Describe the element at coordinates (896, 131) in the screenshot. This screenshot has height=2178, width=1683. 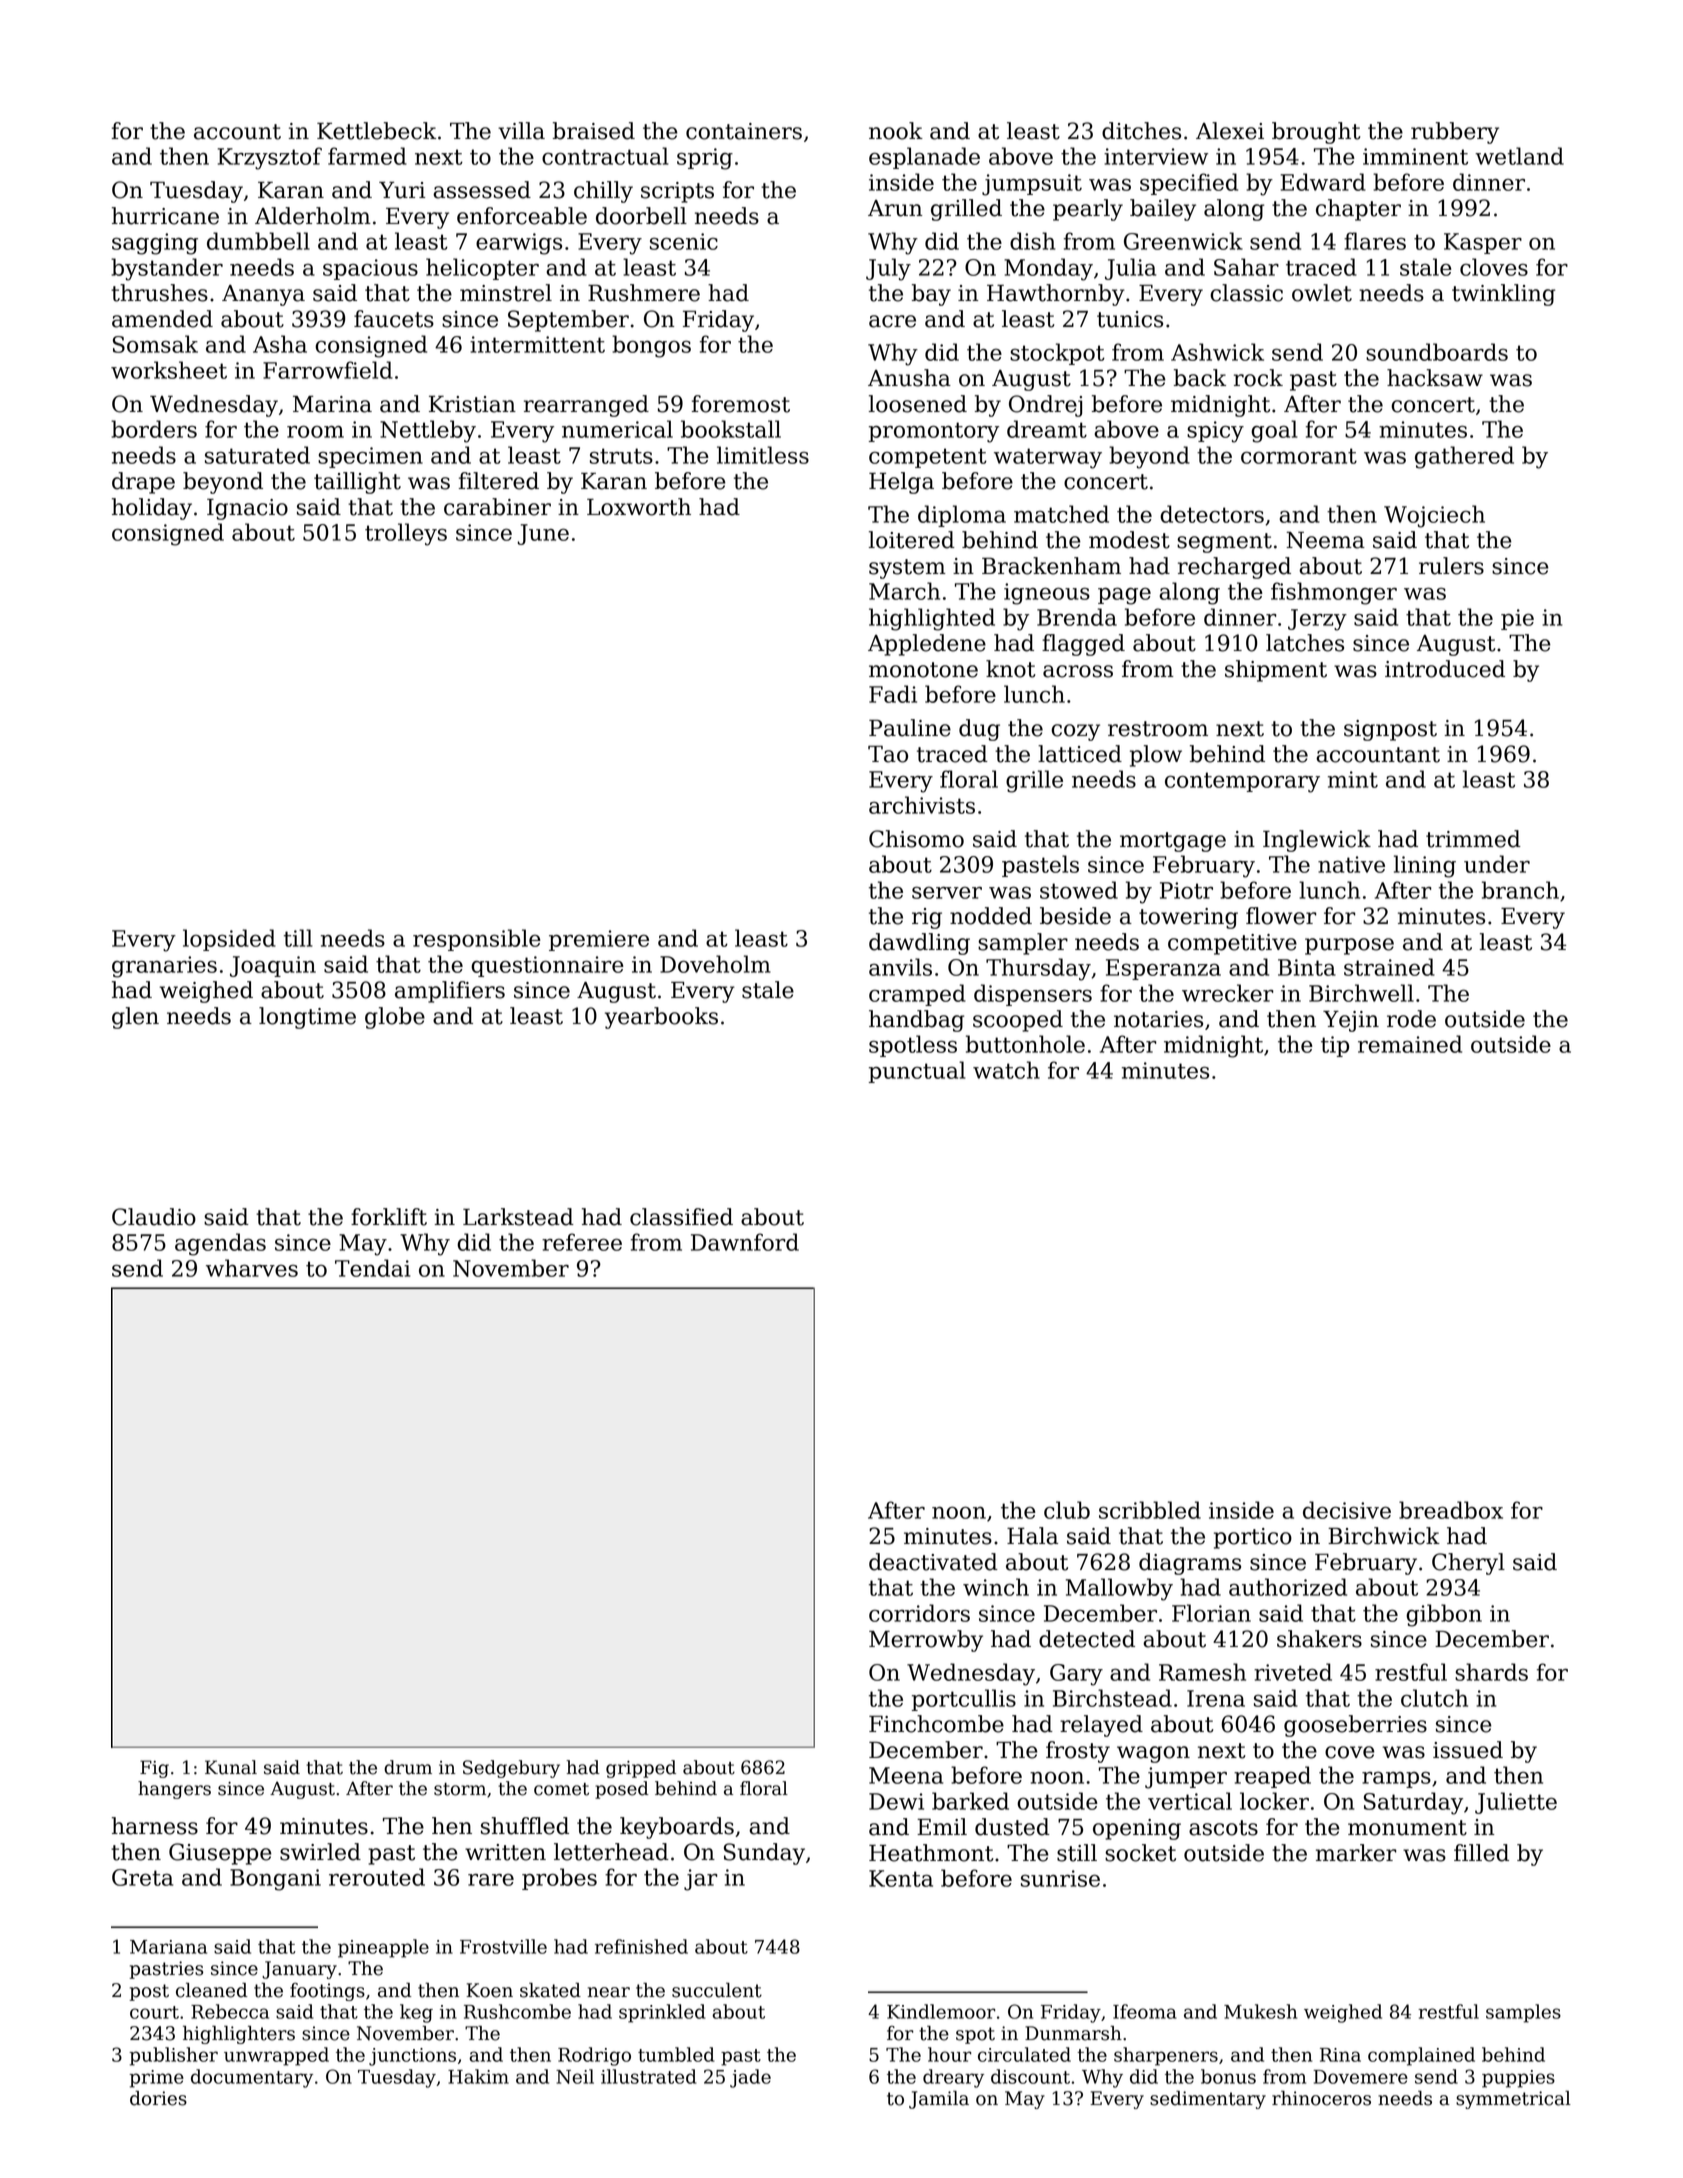
I see `nook` at that location.
